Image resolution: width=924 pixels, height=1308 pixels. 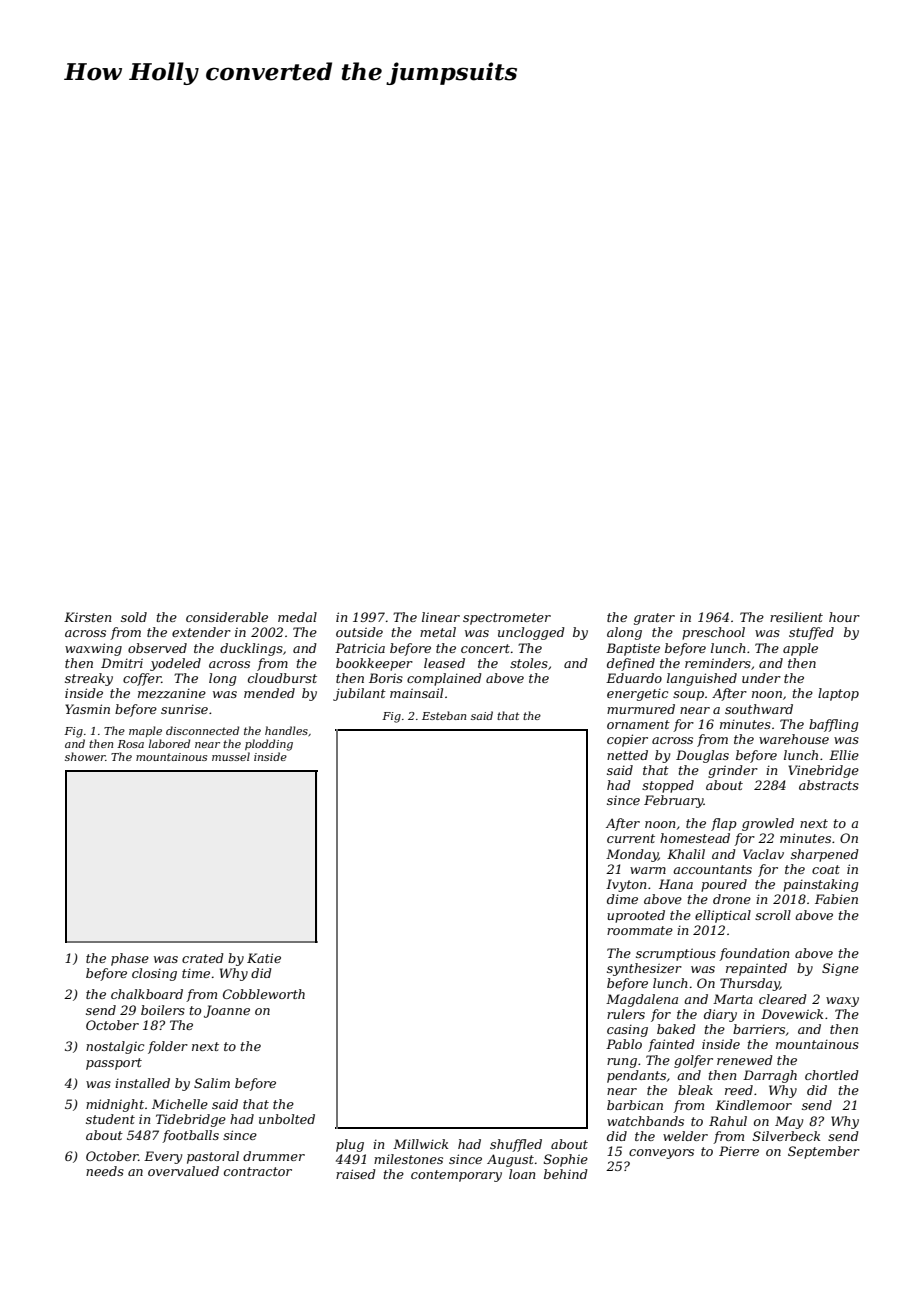 I want to click on Millwick, so click(x=420, y=1144).
